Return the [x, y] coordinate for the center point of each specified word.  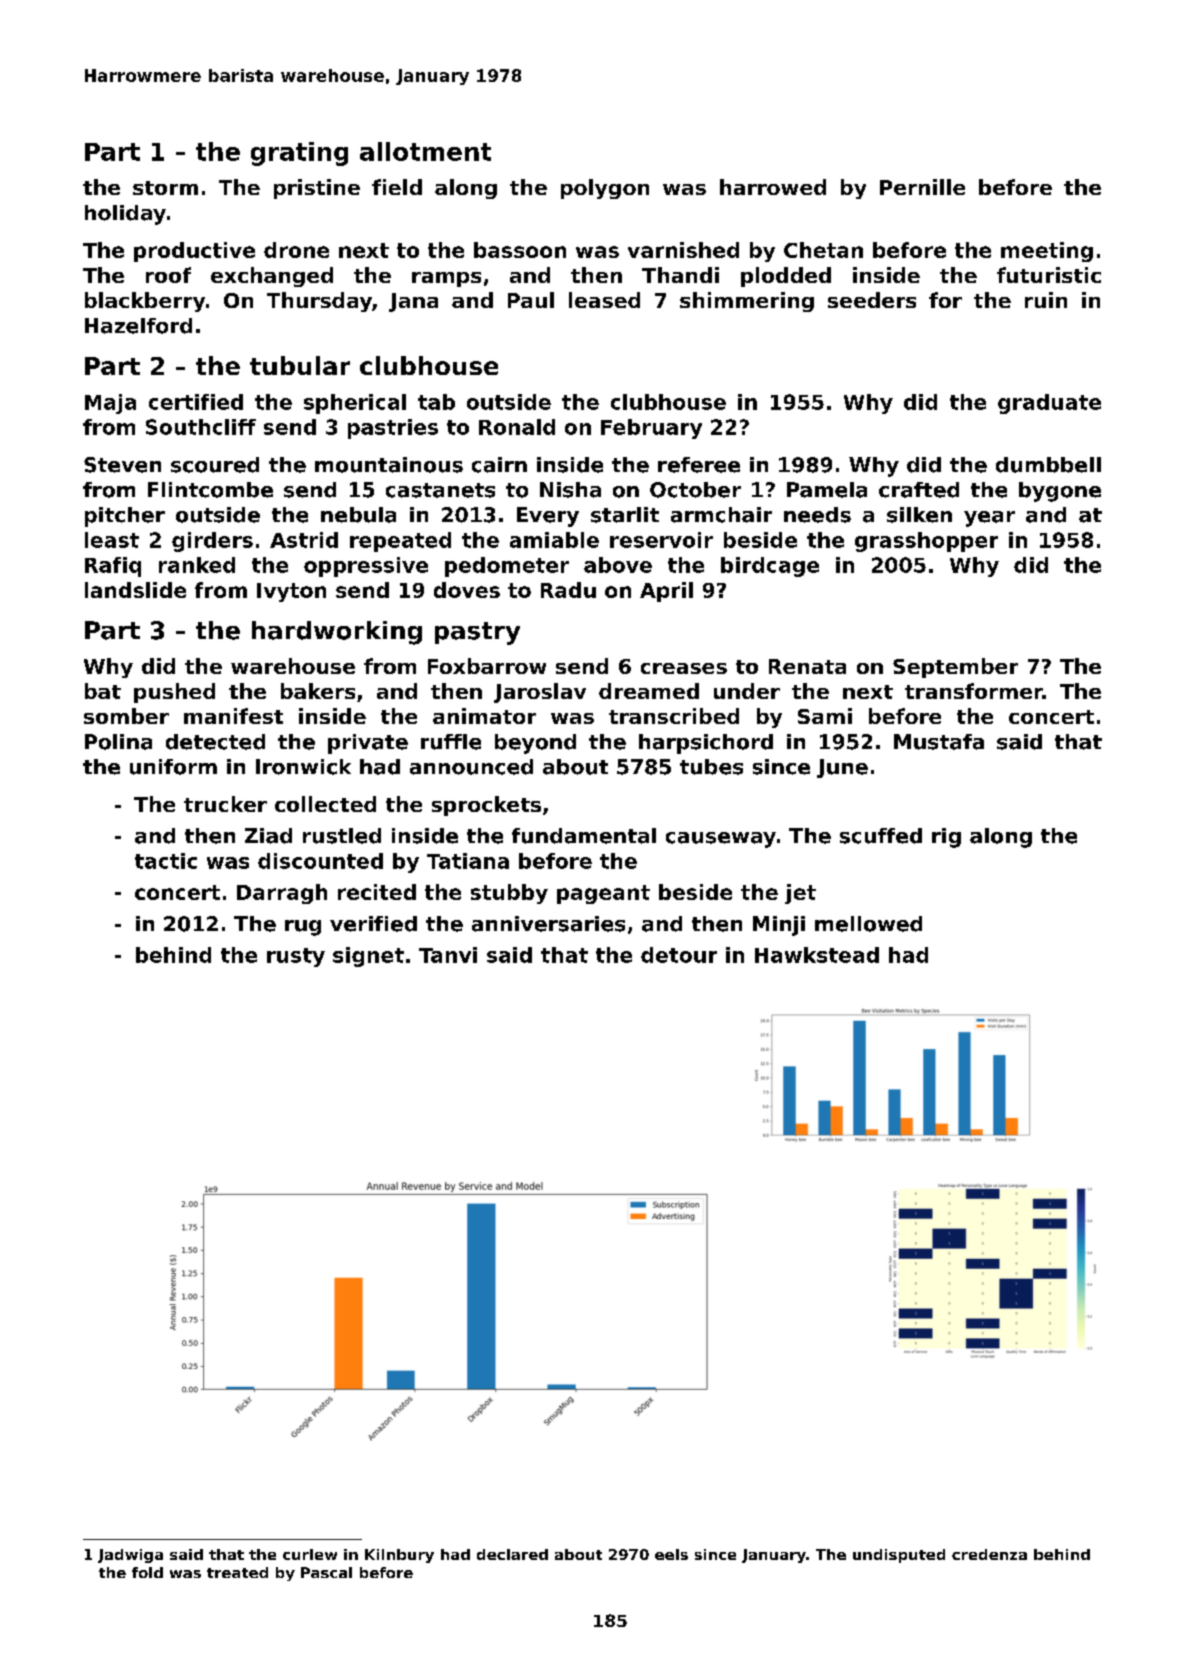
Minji [779, 926]
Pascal [326, 1572]
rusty [296, 957]
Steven [122, 465]
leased [604, 300]
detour [679, 955]
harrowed [773, 187]
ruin [1046, 300]
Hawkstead [817, 955]
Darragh [282, 894]
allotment [425, 151]
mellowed [868, 924]
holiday [125, 215]
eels [671, 1554]
